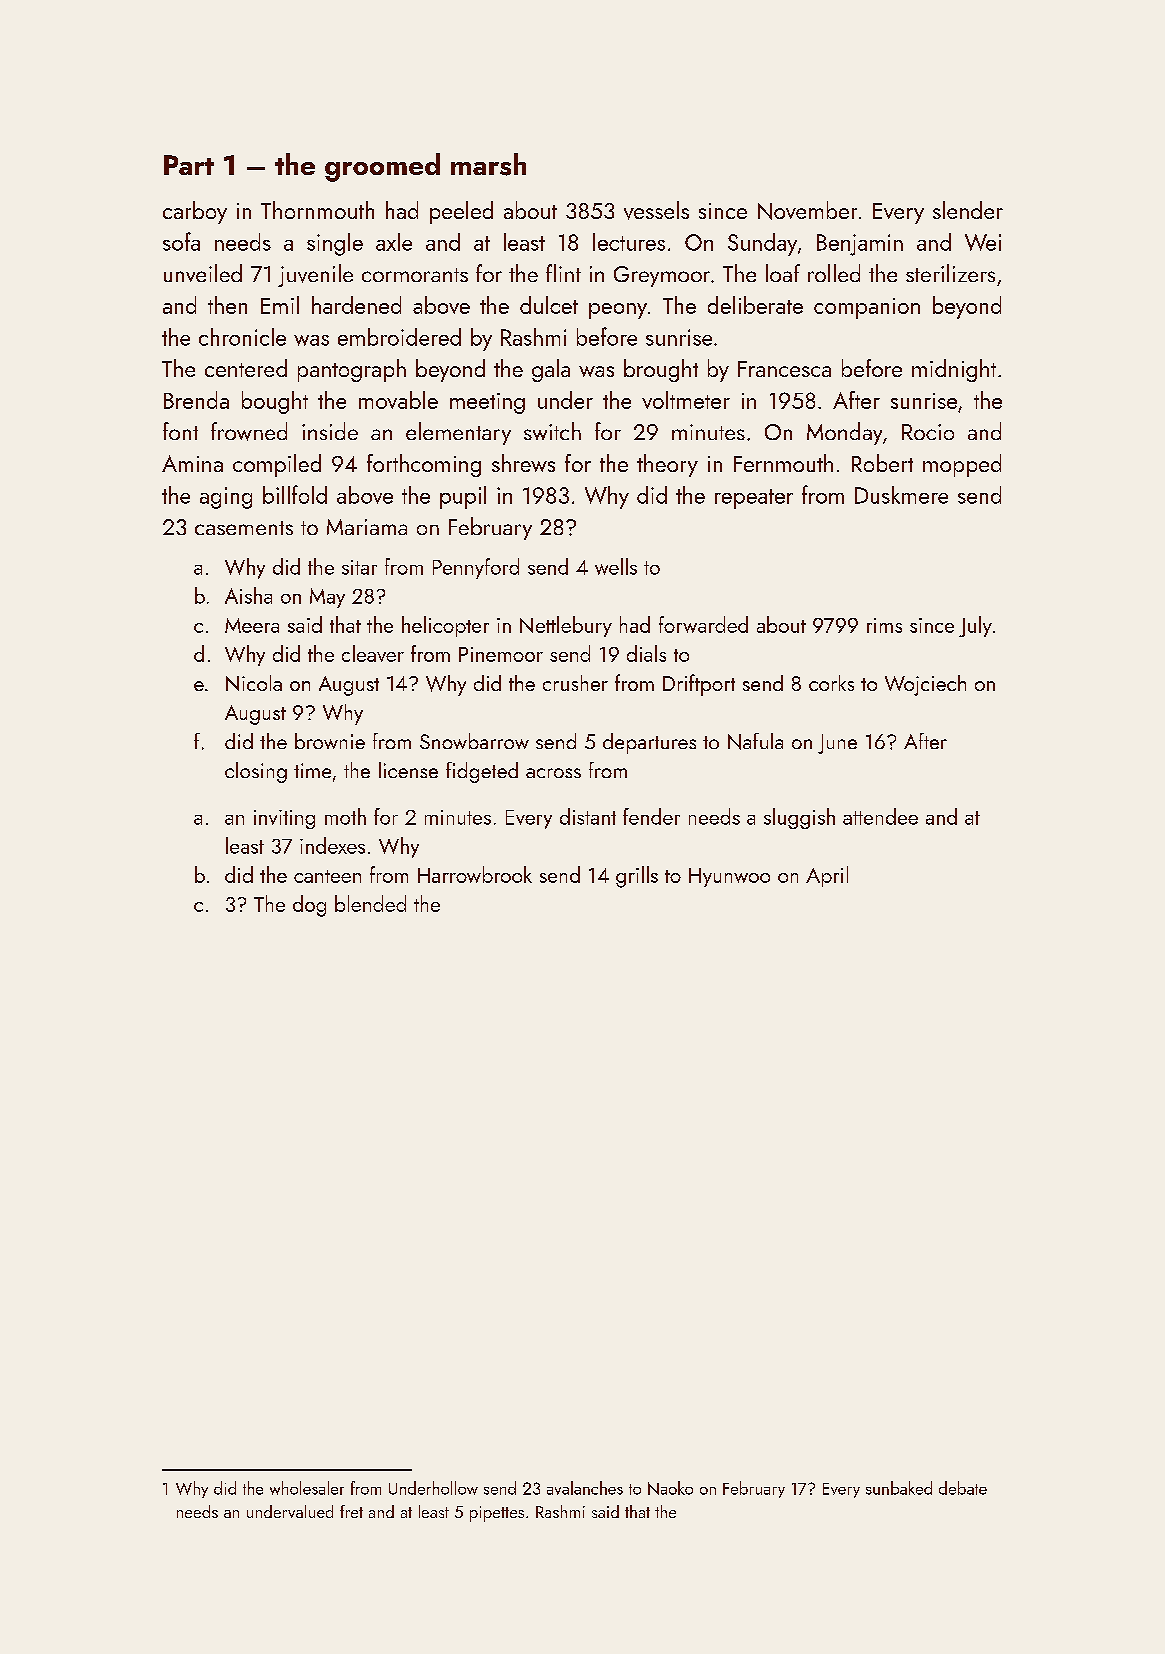 The width and height of the image is (1165, 1654). What do you see at coordinates (585, 1488) in the image?
I see `avalanches` at bounding box center [585, 1488].
